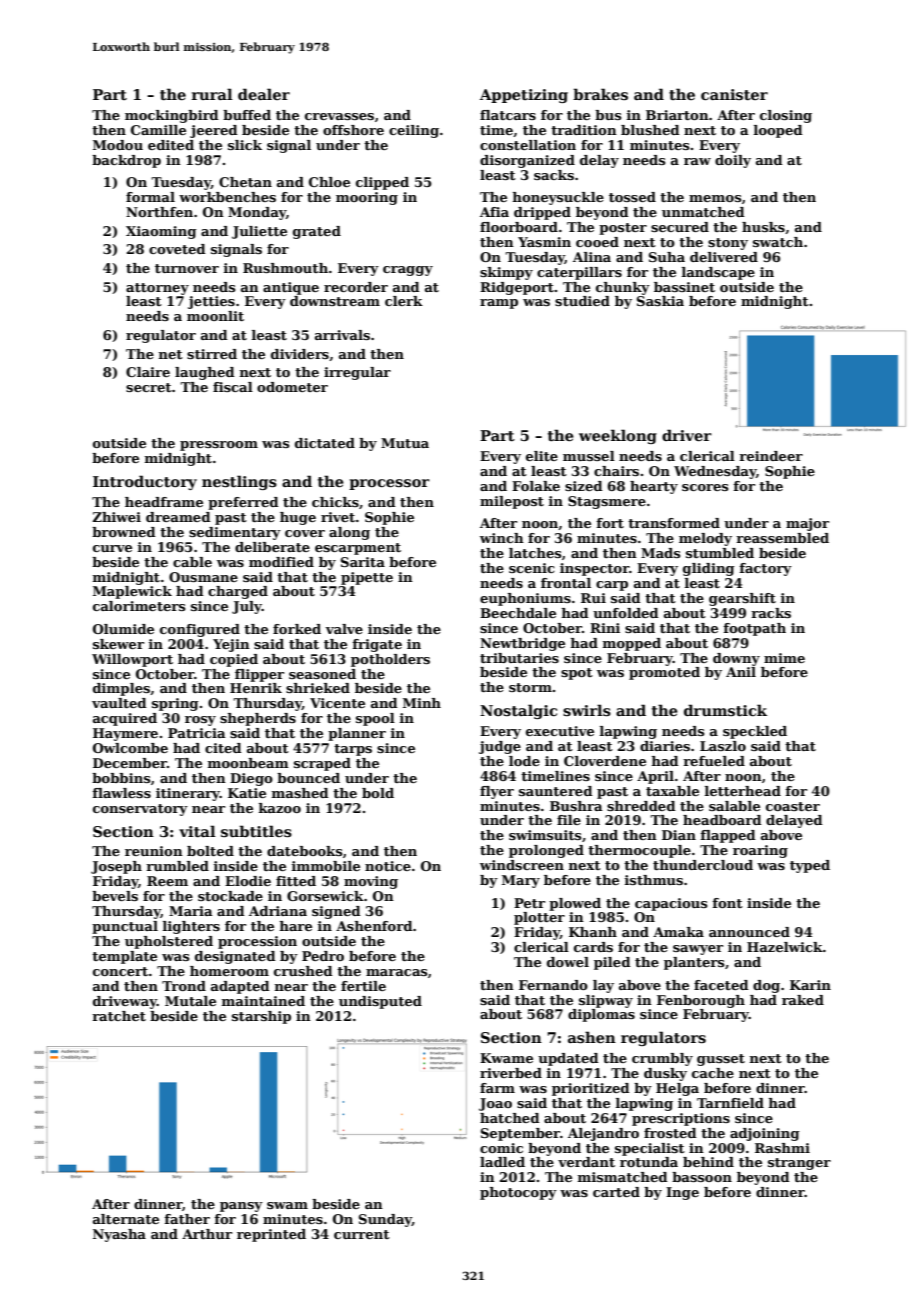 Image resolution: width=924 pixels, height=1308 pixels. I want to click on latches, so click(535, 553).
